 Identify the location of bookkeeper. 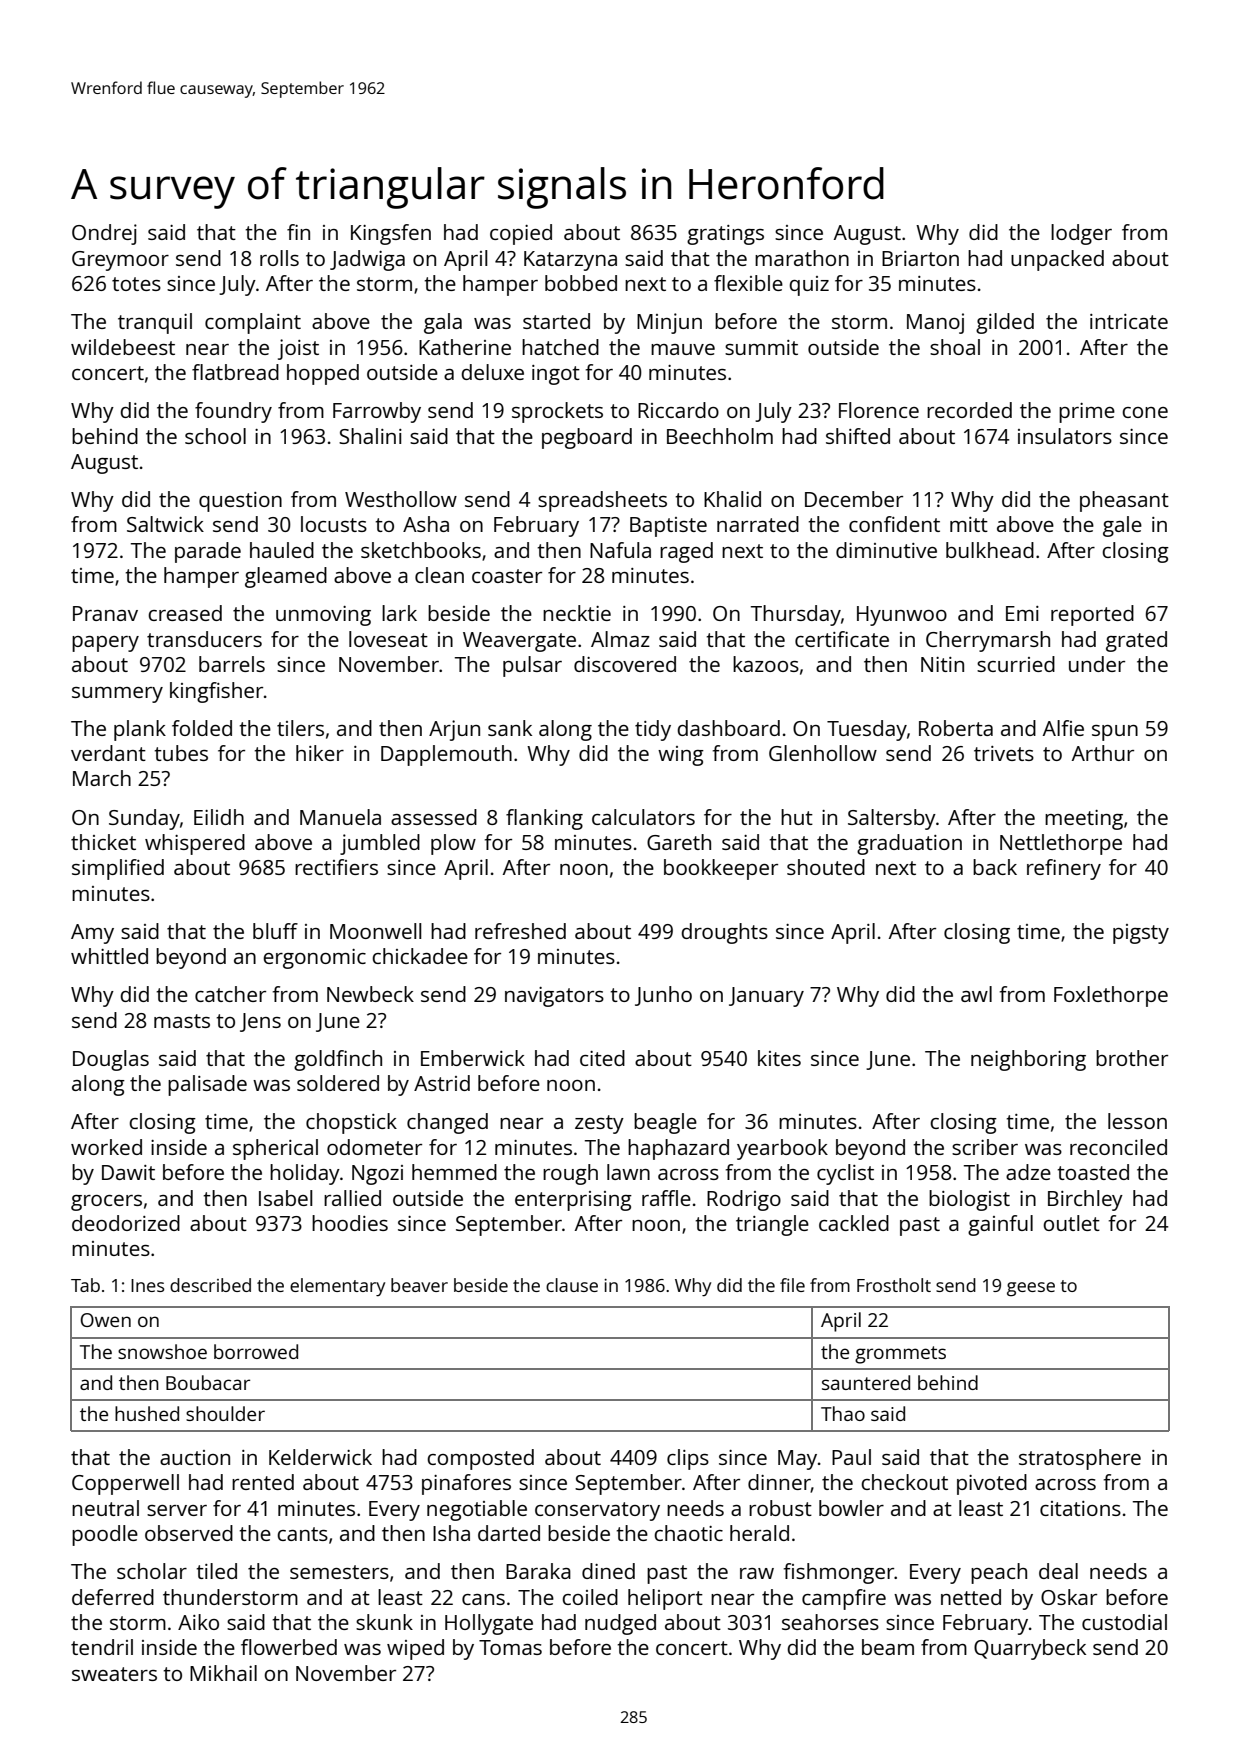
(721, 869).
